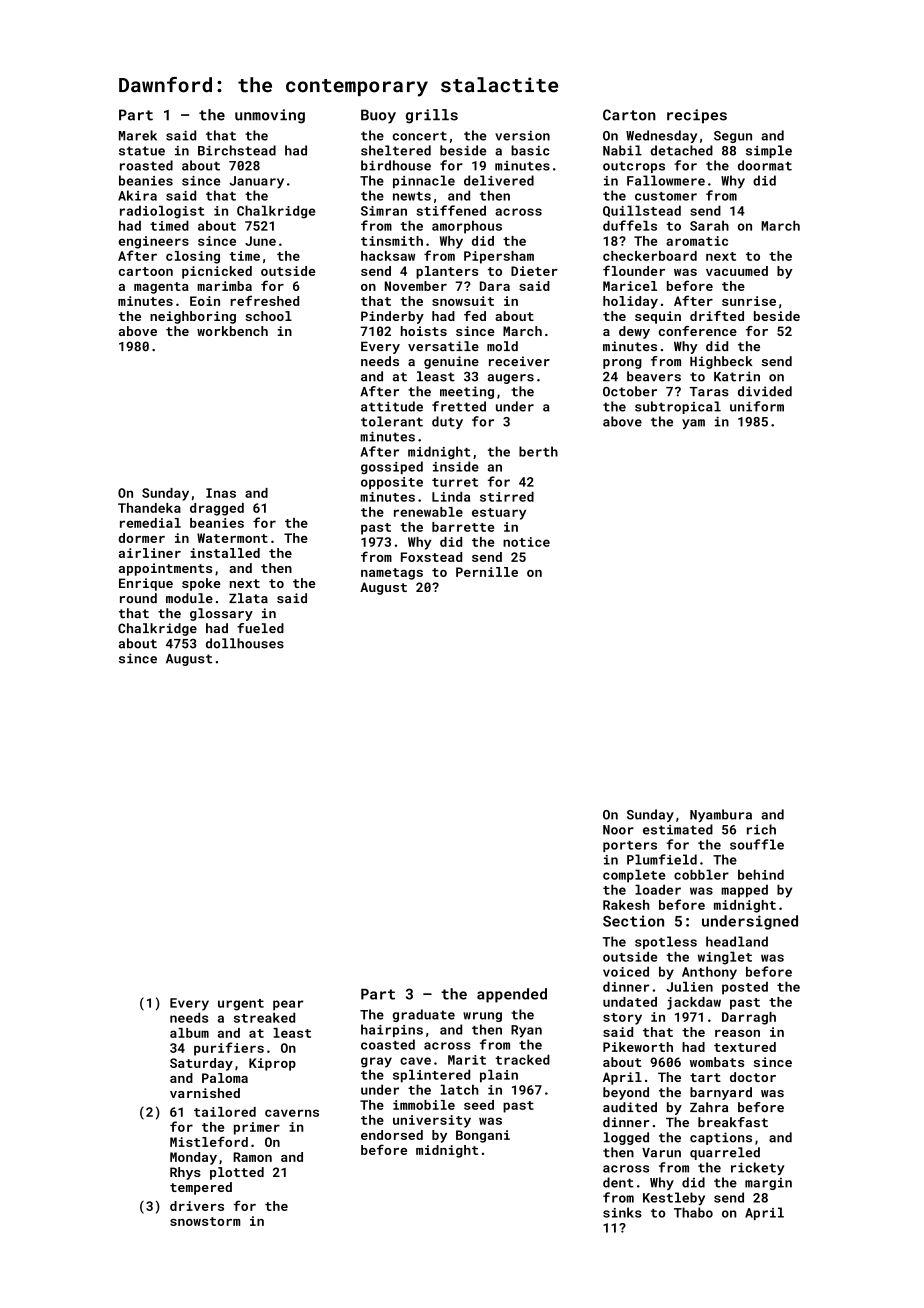 Image resolution: width=924 pixels, height=1308 pixels. What do you see at coordinates (526, 542) in the screenshot?
I see `notice` at bounding box center [526, 542].
